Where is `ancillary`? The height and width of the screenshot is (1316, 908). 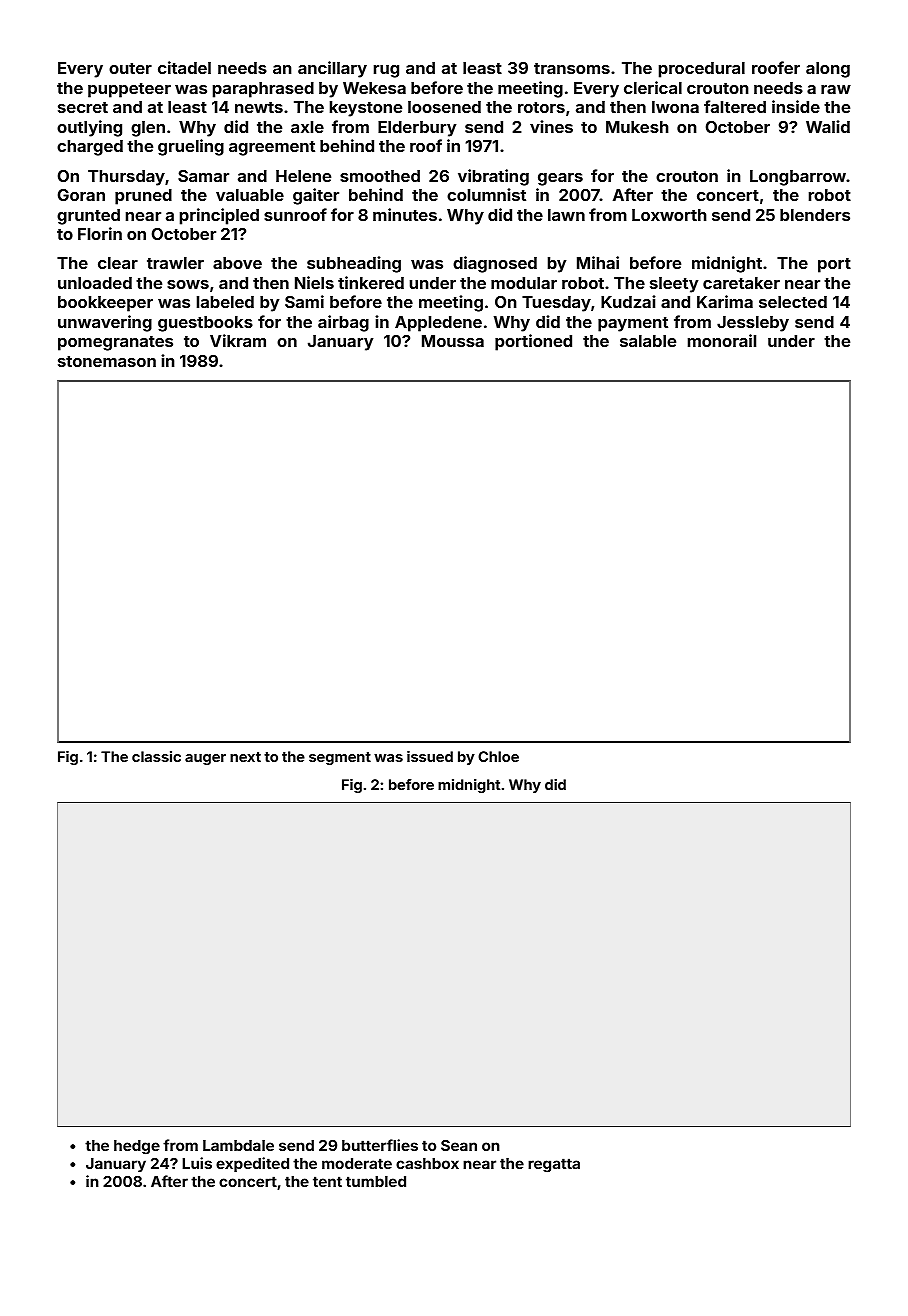
ancillary is located at coordinates (332, 69).
